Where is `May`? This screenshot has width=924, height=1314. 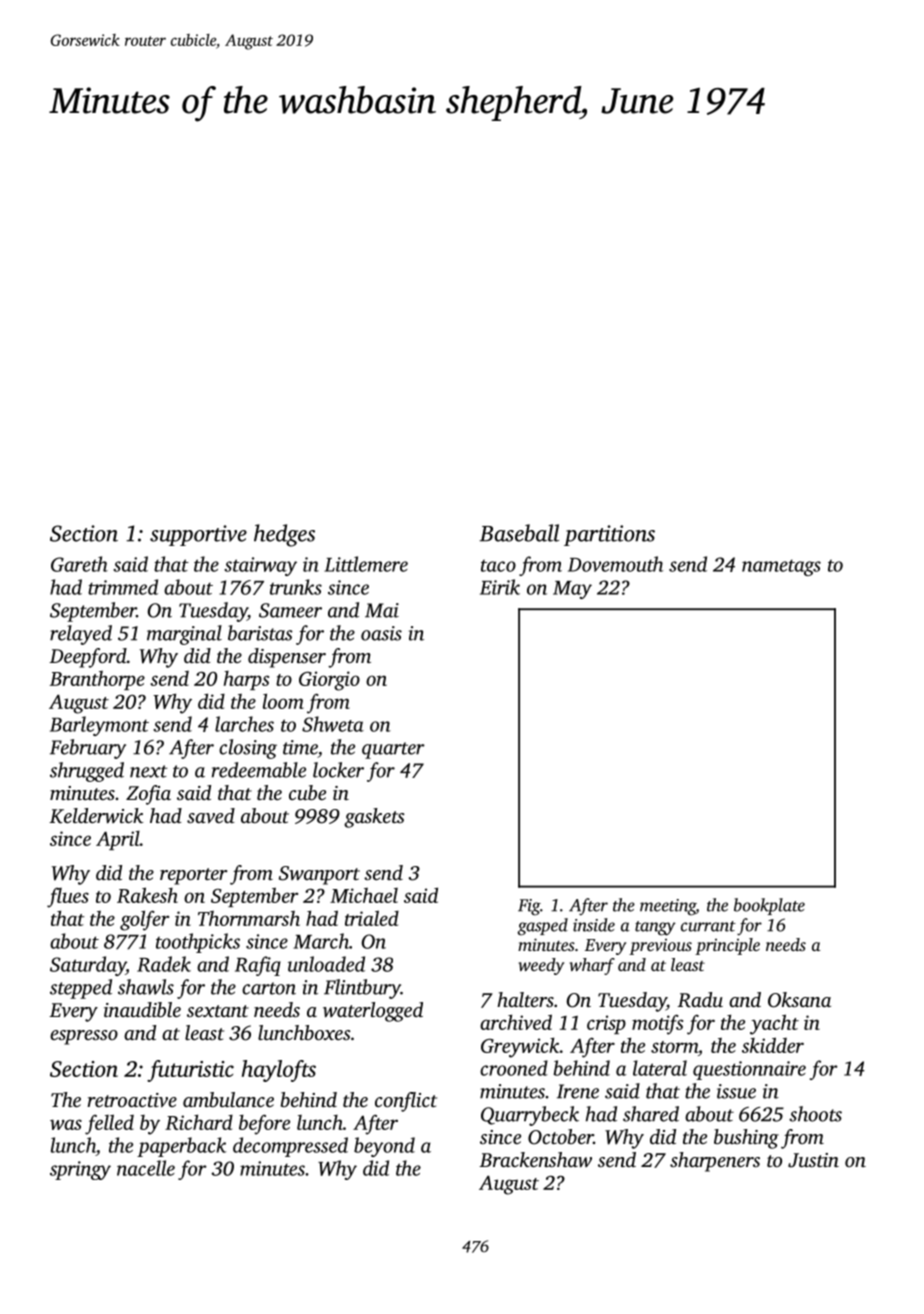 May is located at coordinates (572, 590).
